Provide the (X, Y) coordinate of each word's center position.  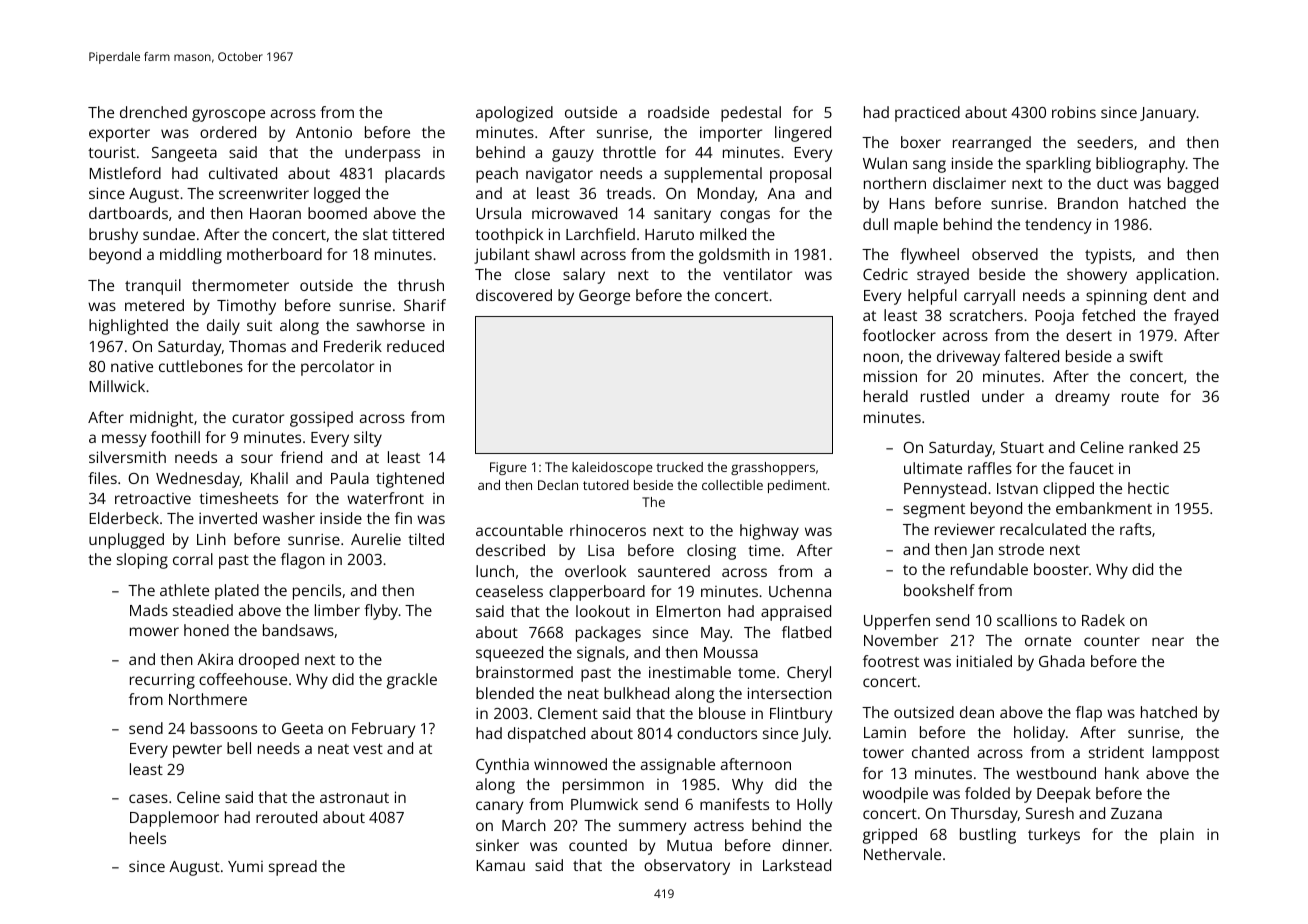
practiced (927, 114)
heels (148, 838)
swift (1146, 356)
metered (154, 305)
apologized (514, 114)
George (604, 297)
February (383, 730)
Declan (558, 485)
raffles (990, 468)
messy (124, 440)
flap (1089, 714)
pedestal (751, 114)
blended (505, 693)
